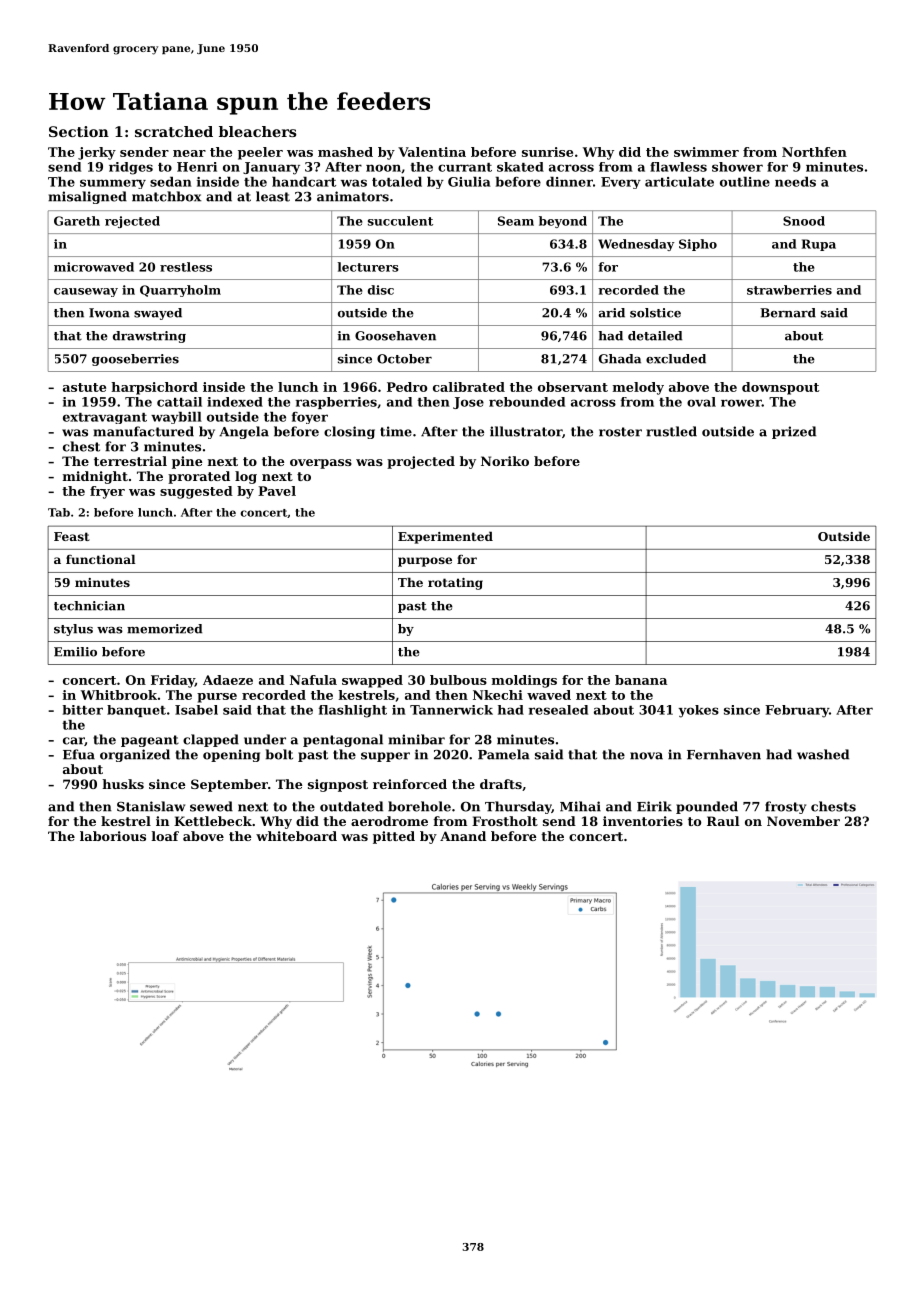 The image size is (924, 1308). I want to click on Giulia, so click(469, 182).
